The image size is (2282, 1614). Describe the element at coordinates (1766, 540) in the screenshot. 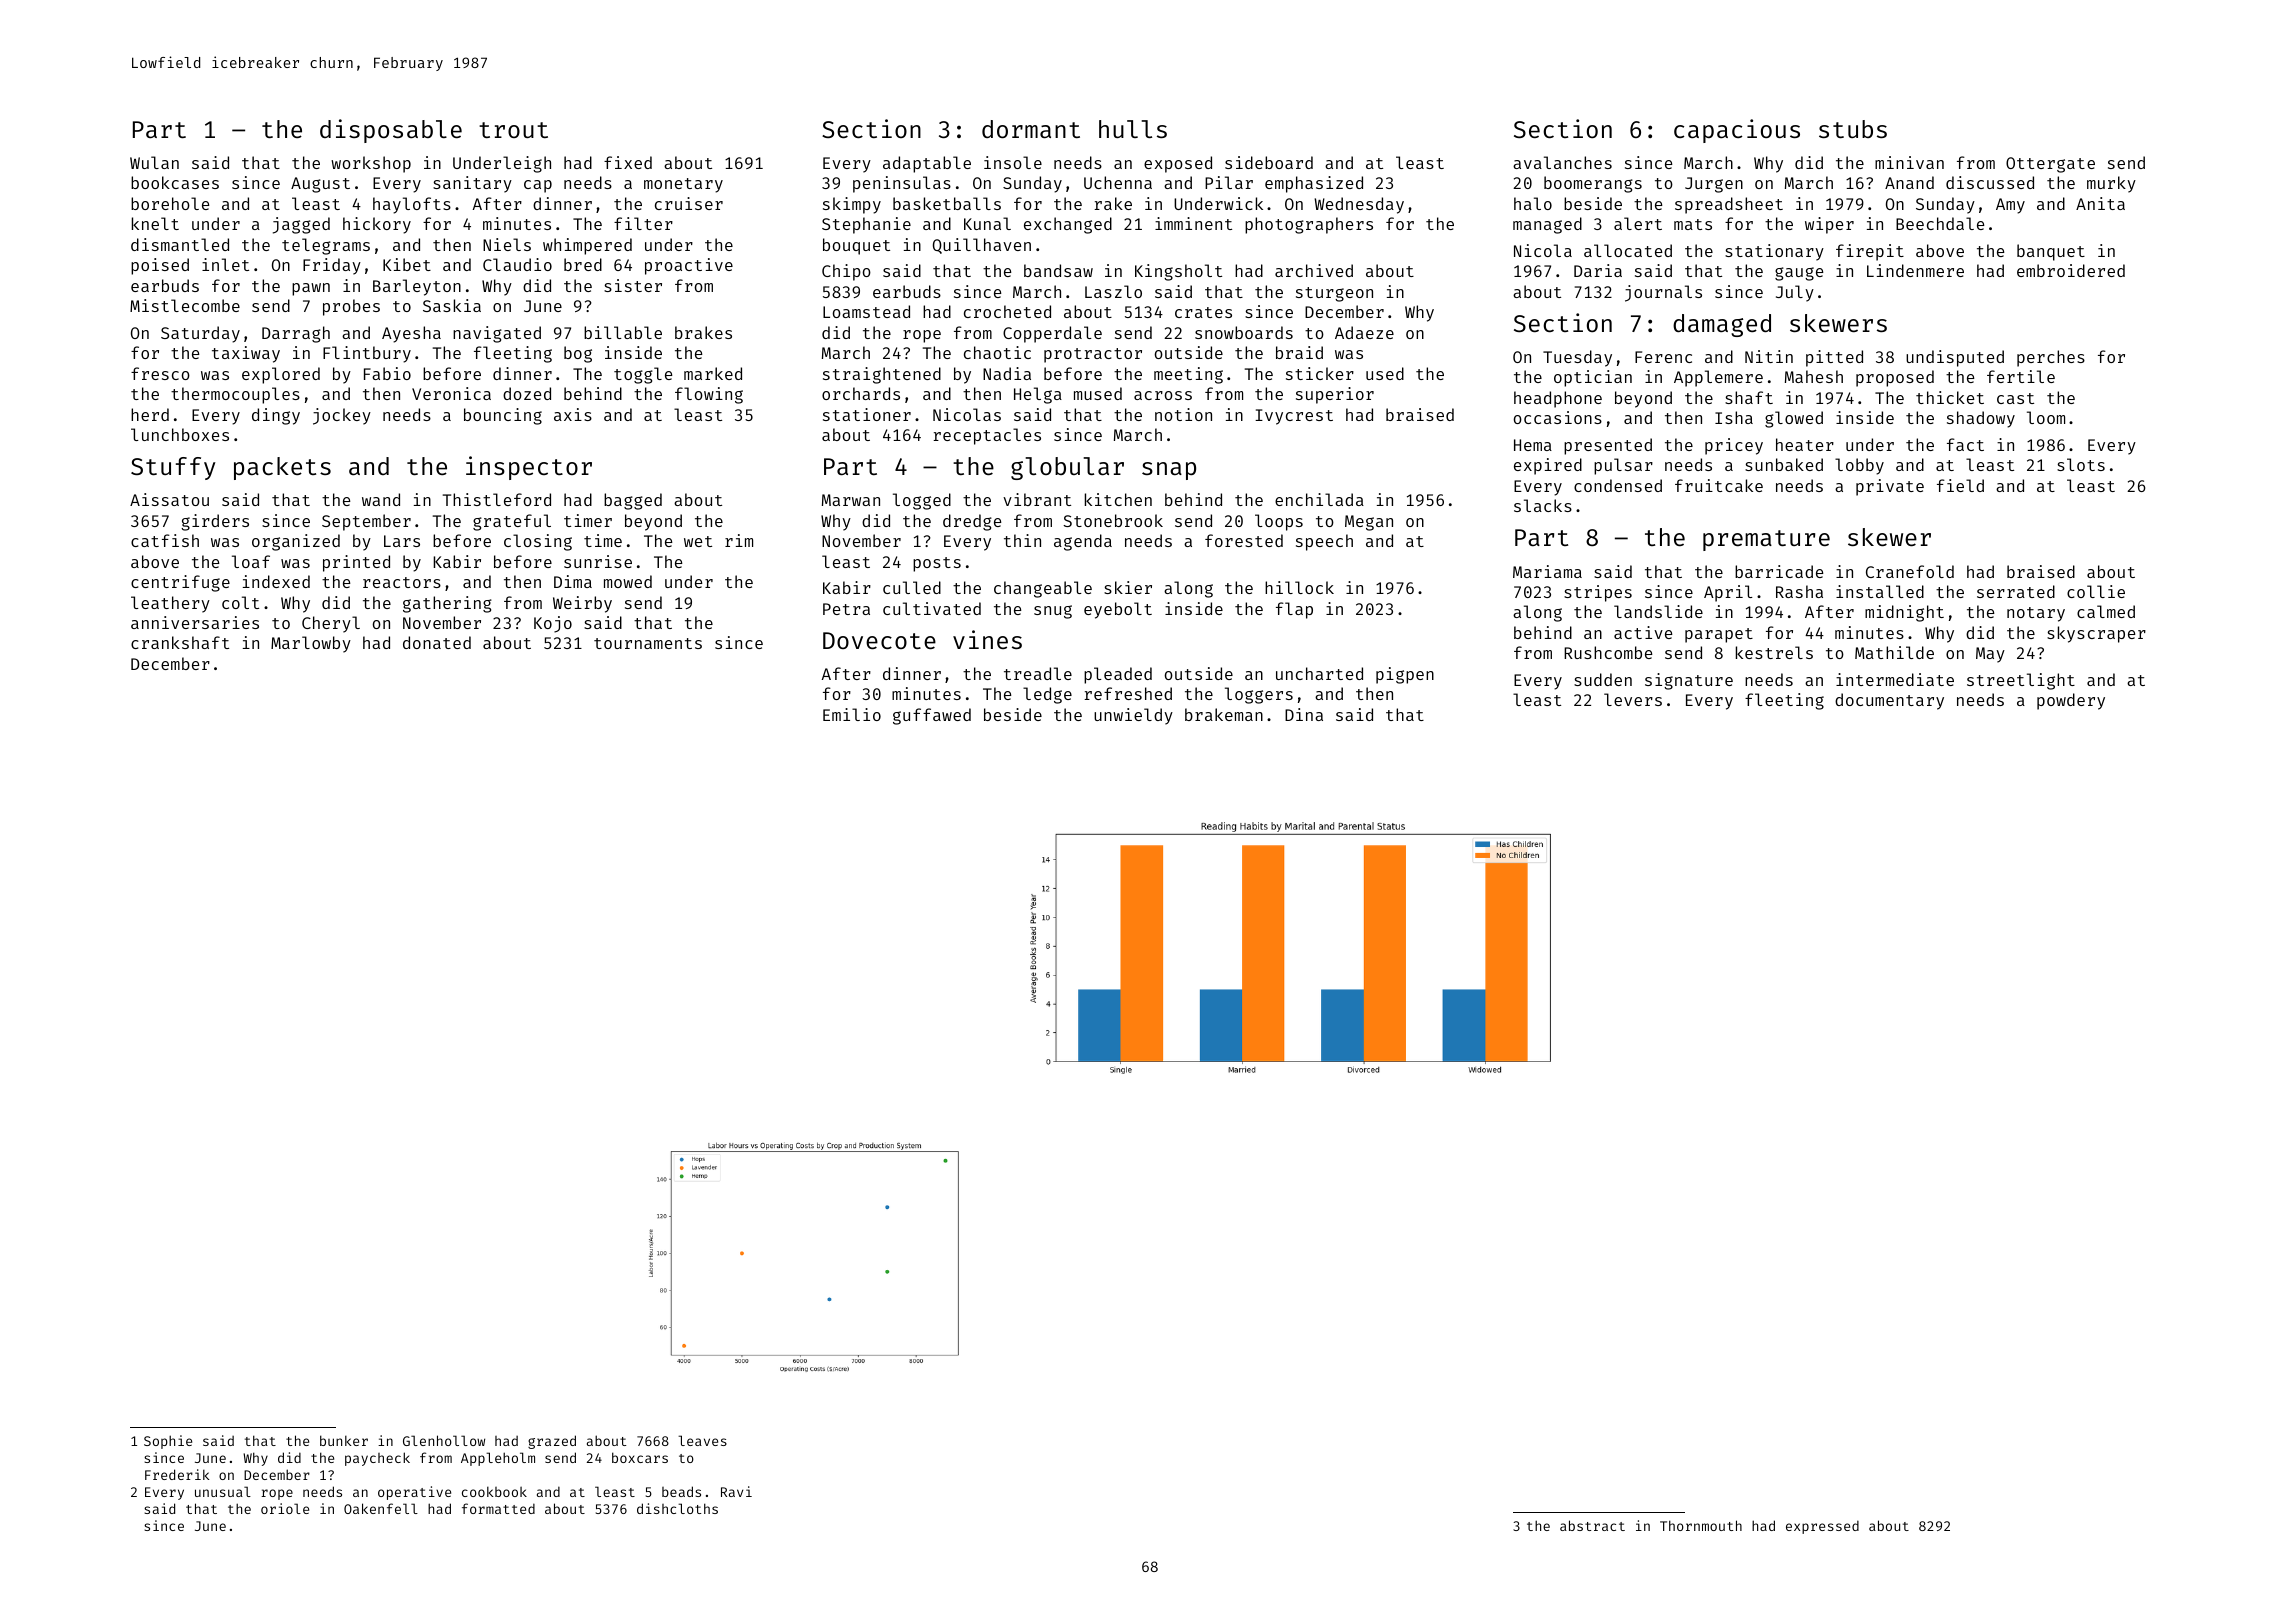

I see `premature` at that location.
